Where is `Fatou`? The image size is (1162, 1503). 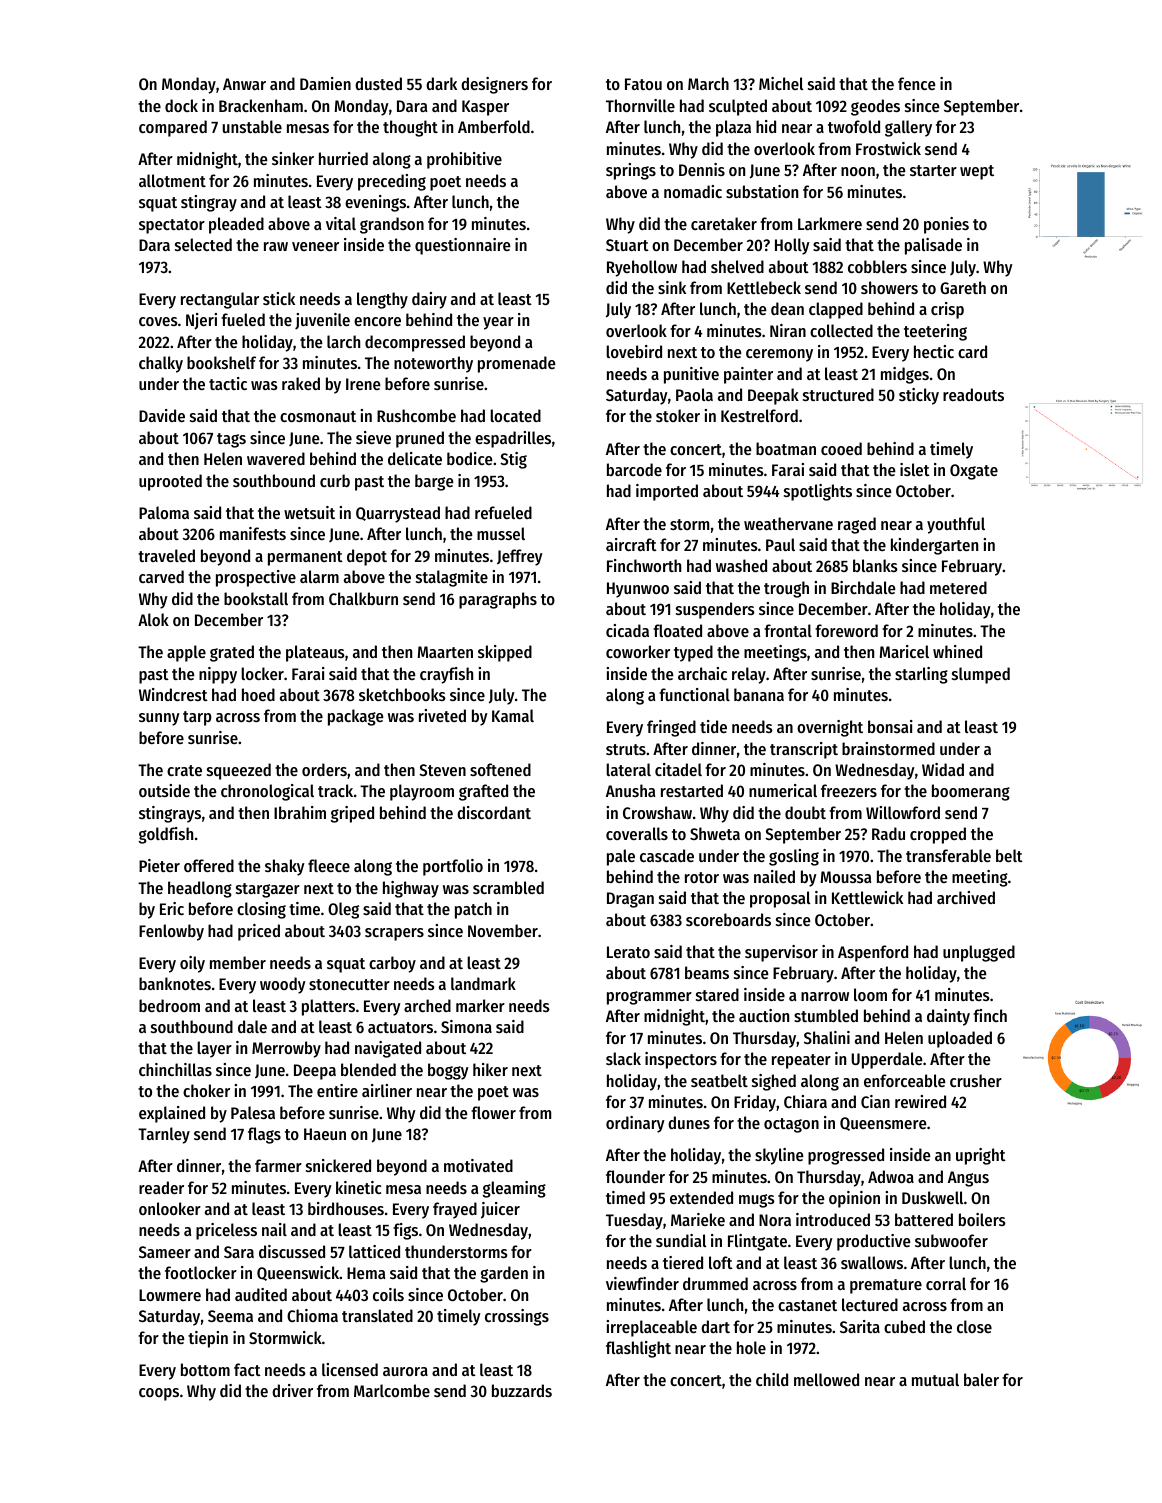
Fatou is located at coordinates (643, 84).
